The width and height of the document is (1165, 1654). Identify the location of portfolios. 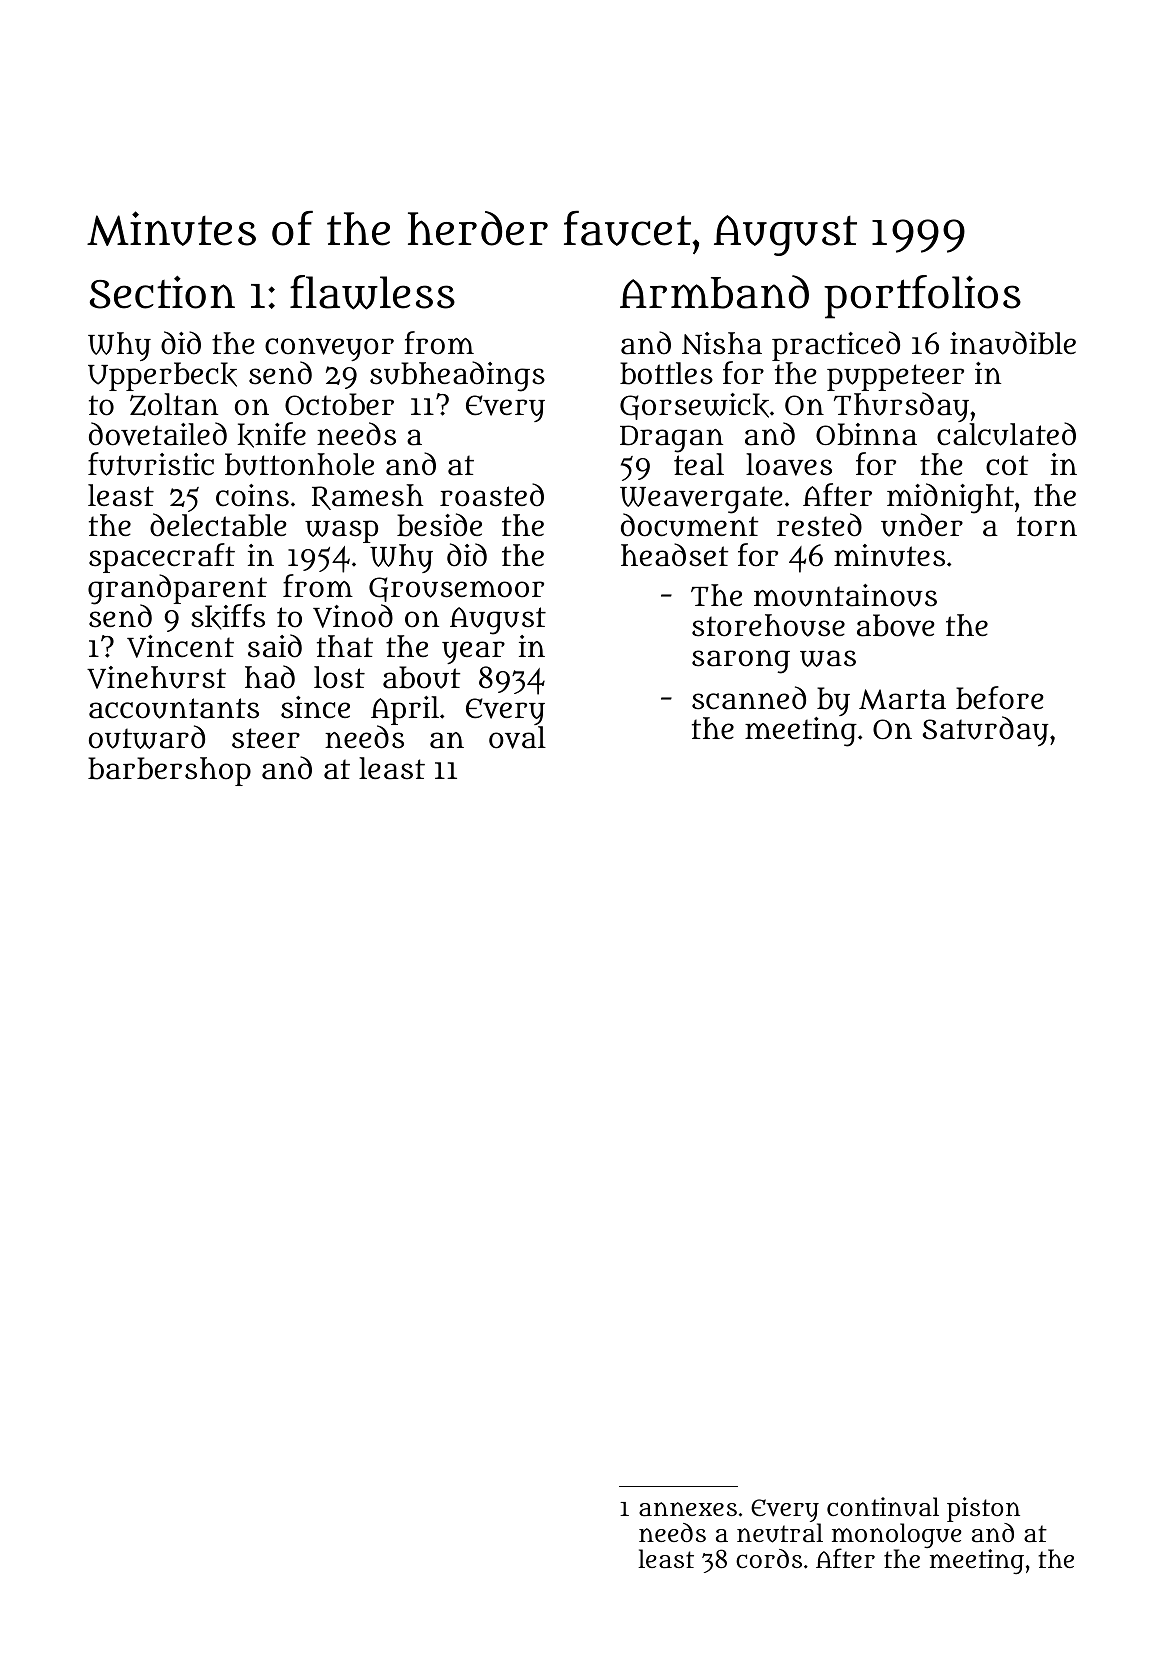
(922, 297).
